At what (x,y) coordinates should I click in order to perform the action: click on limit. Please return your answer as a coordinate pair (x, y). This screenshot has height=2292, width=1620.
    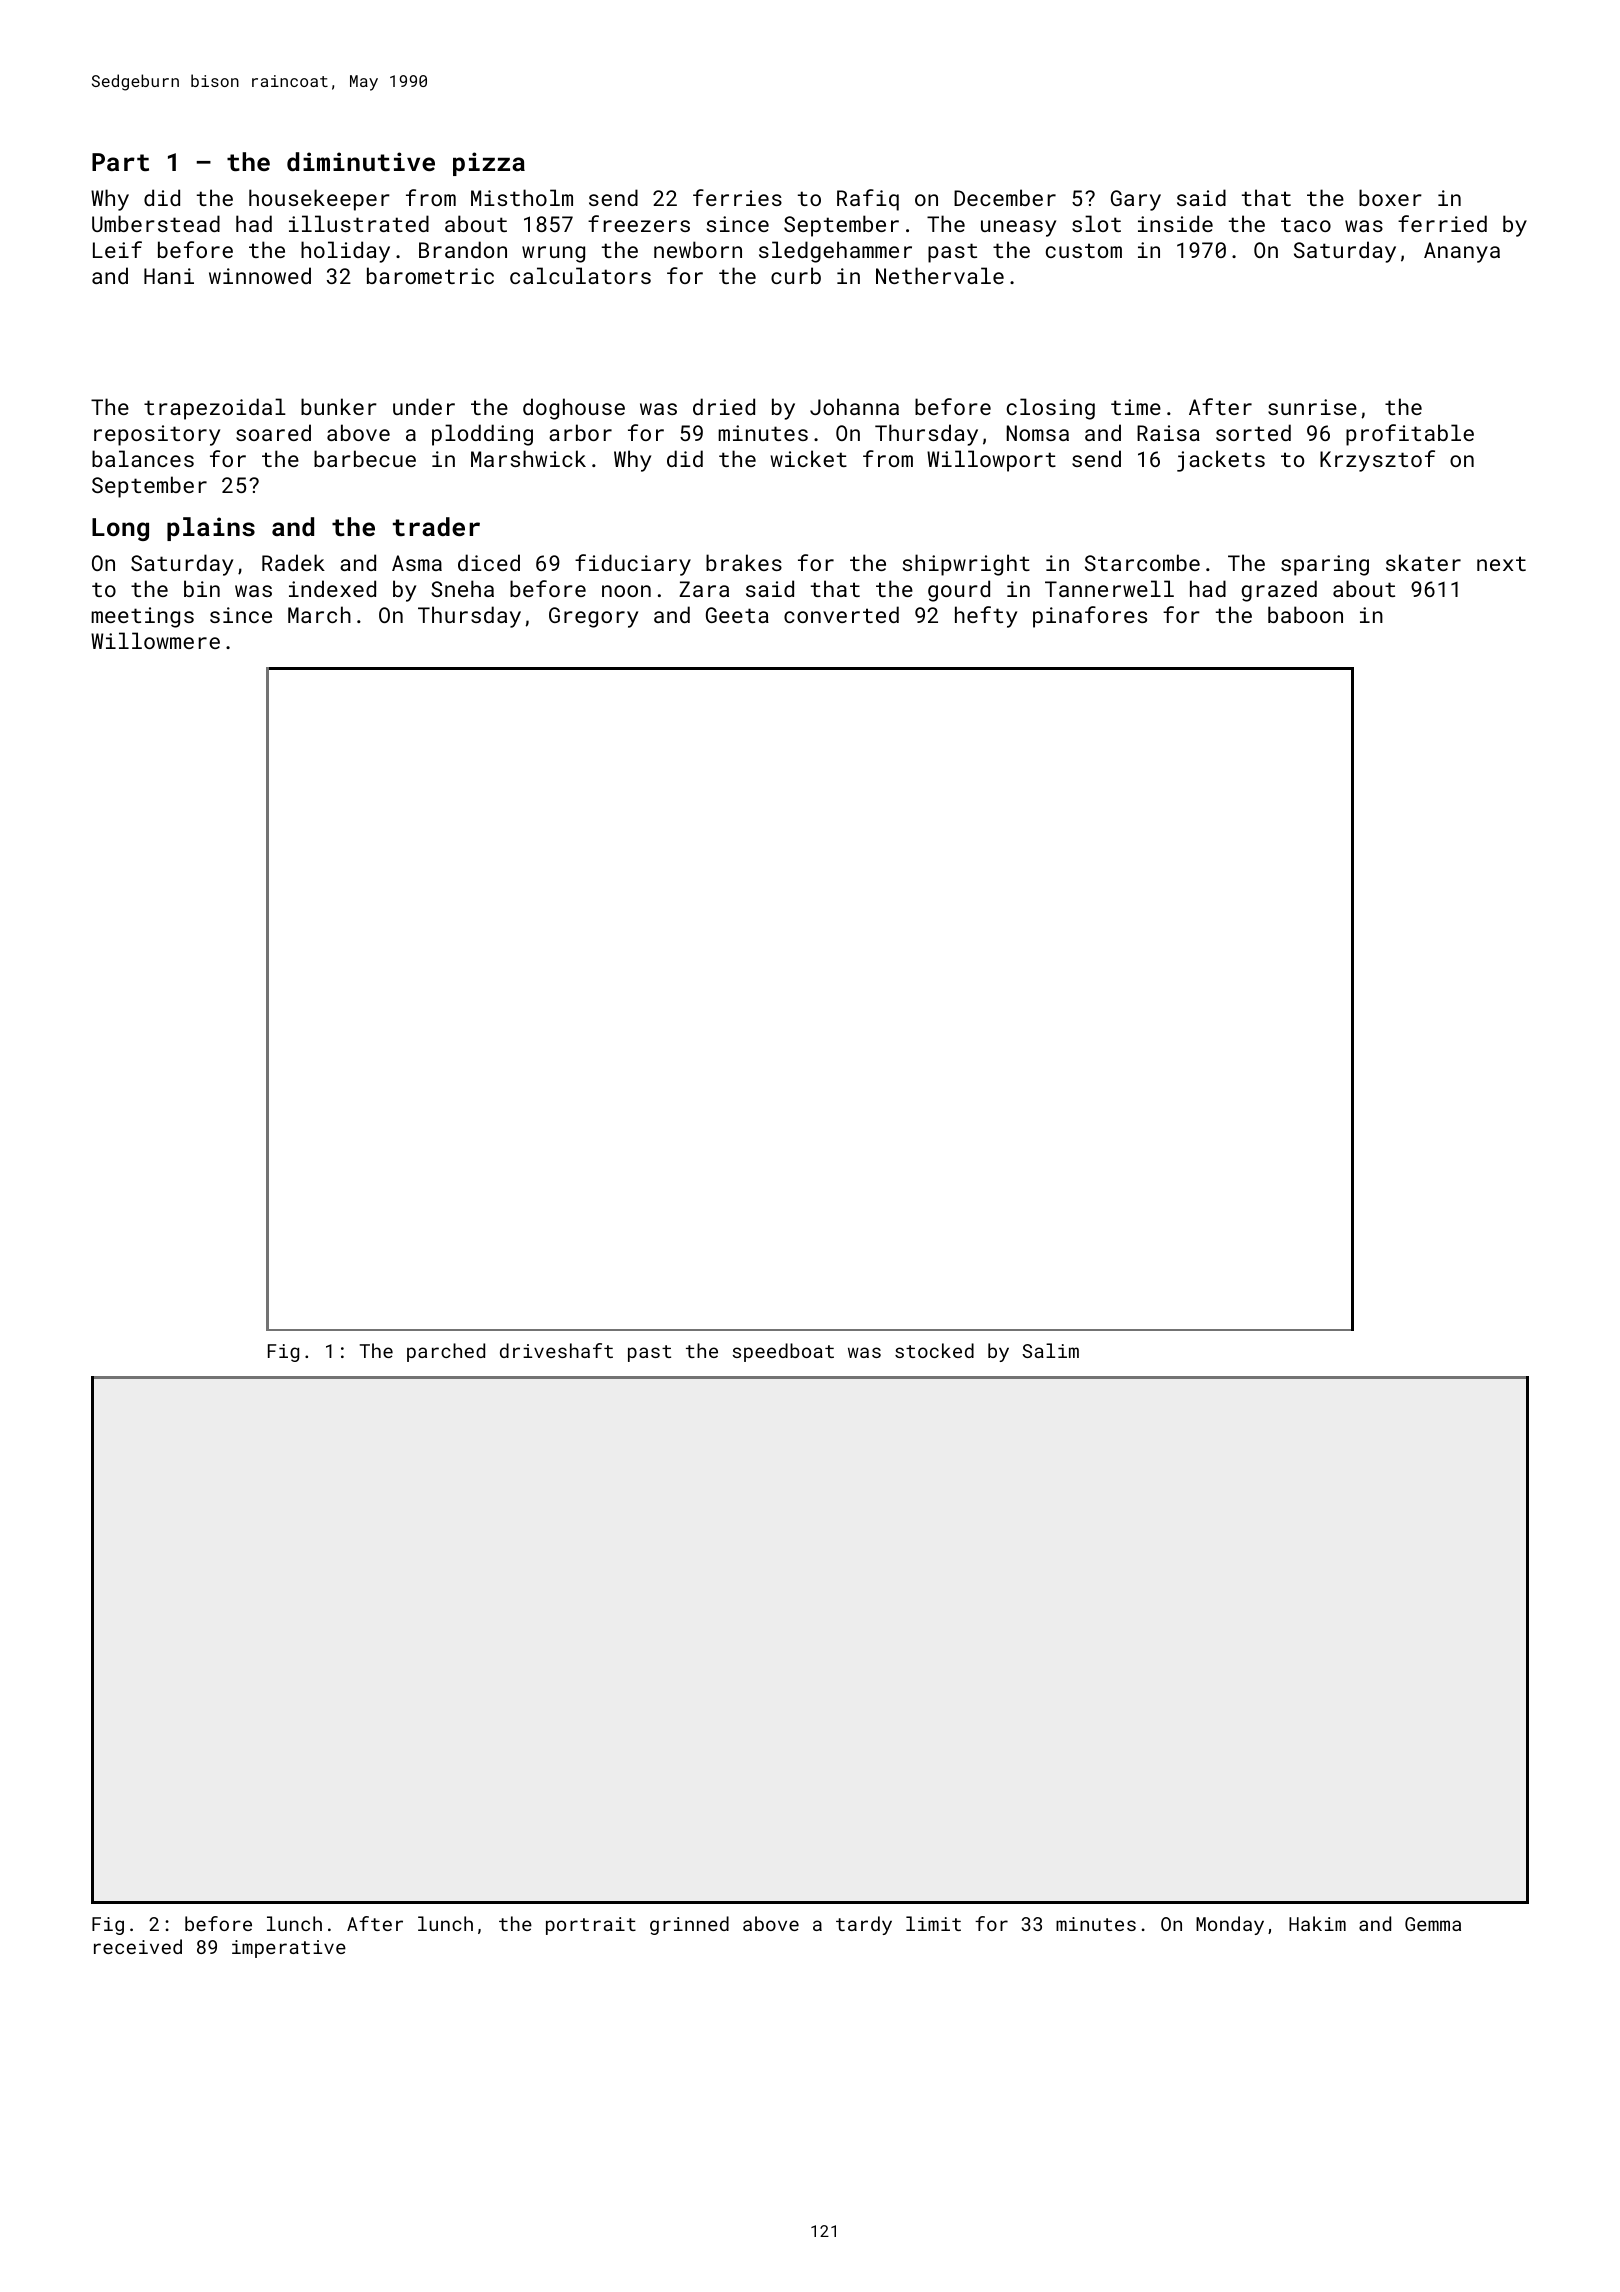
    Looking at the image, I should click on (933, 1923).
